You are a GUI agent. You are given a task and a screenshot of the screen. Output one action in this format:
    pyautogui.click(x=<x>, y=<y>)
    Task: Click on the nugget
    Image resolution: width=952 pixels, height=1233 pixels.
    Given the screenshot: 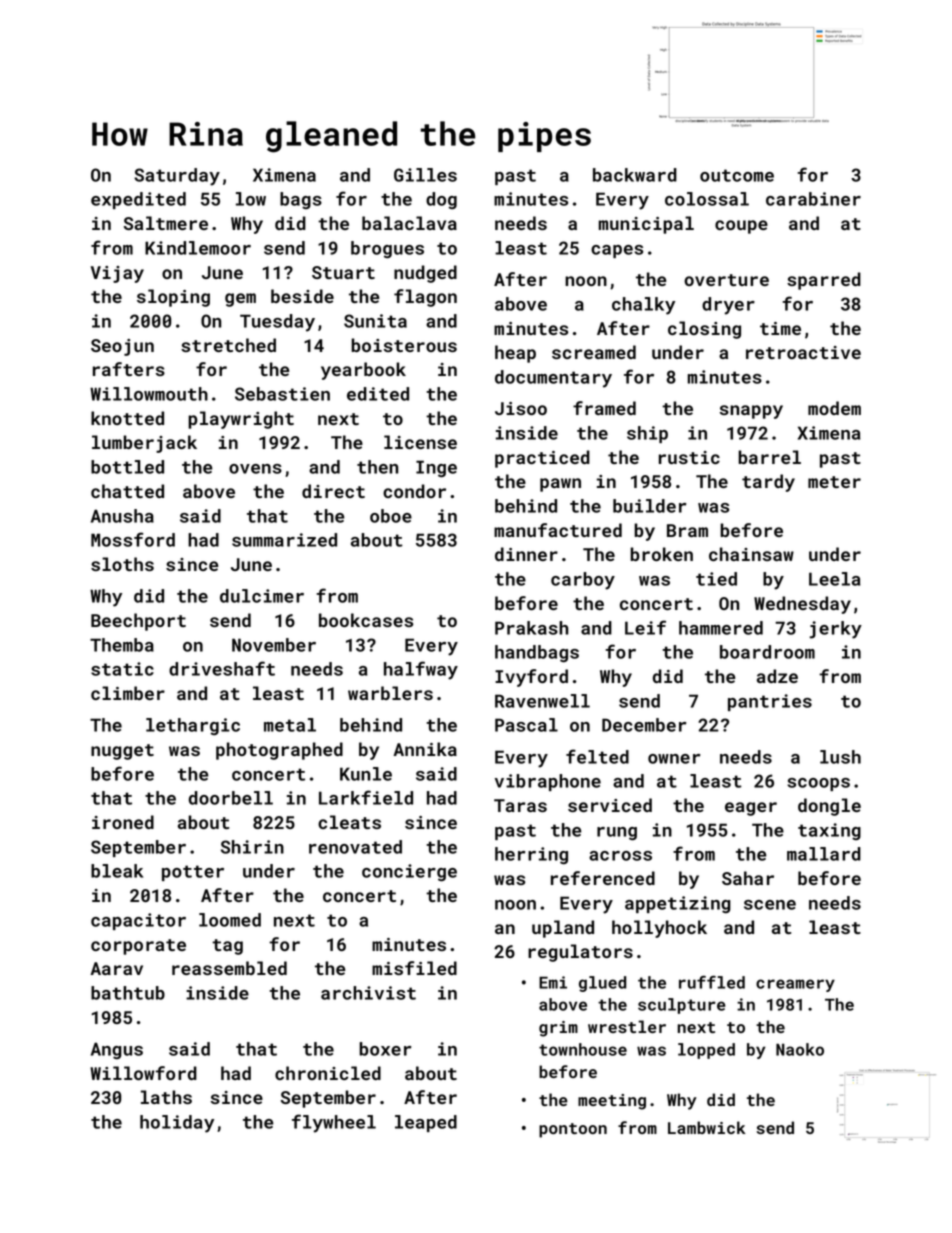 What is the action you would take?
    pyautogui.click(x=122, y=752)
